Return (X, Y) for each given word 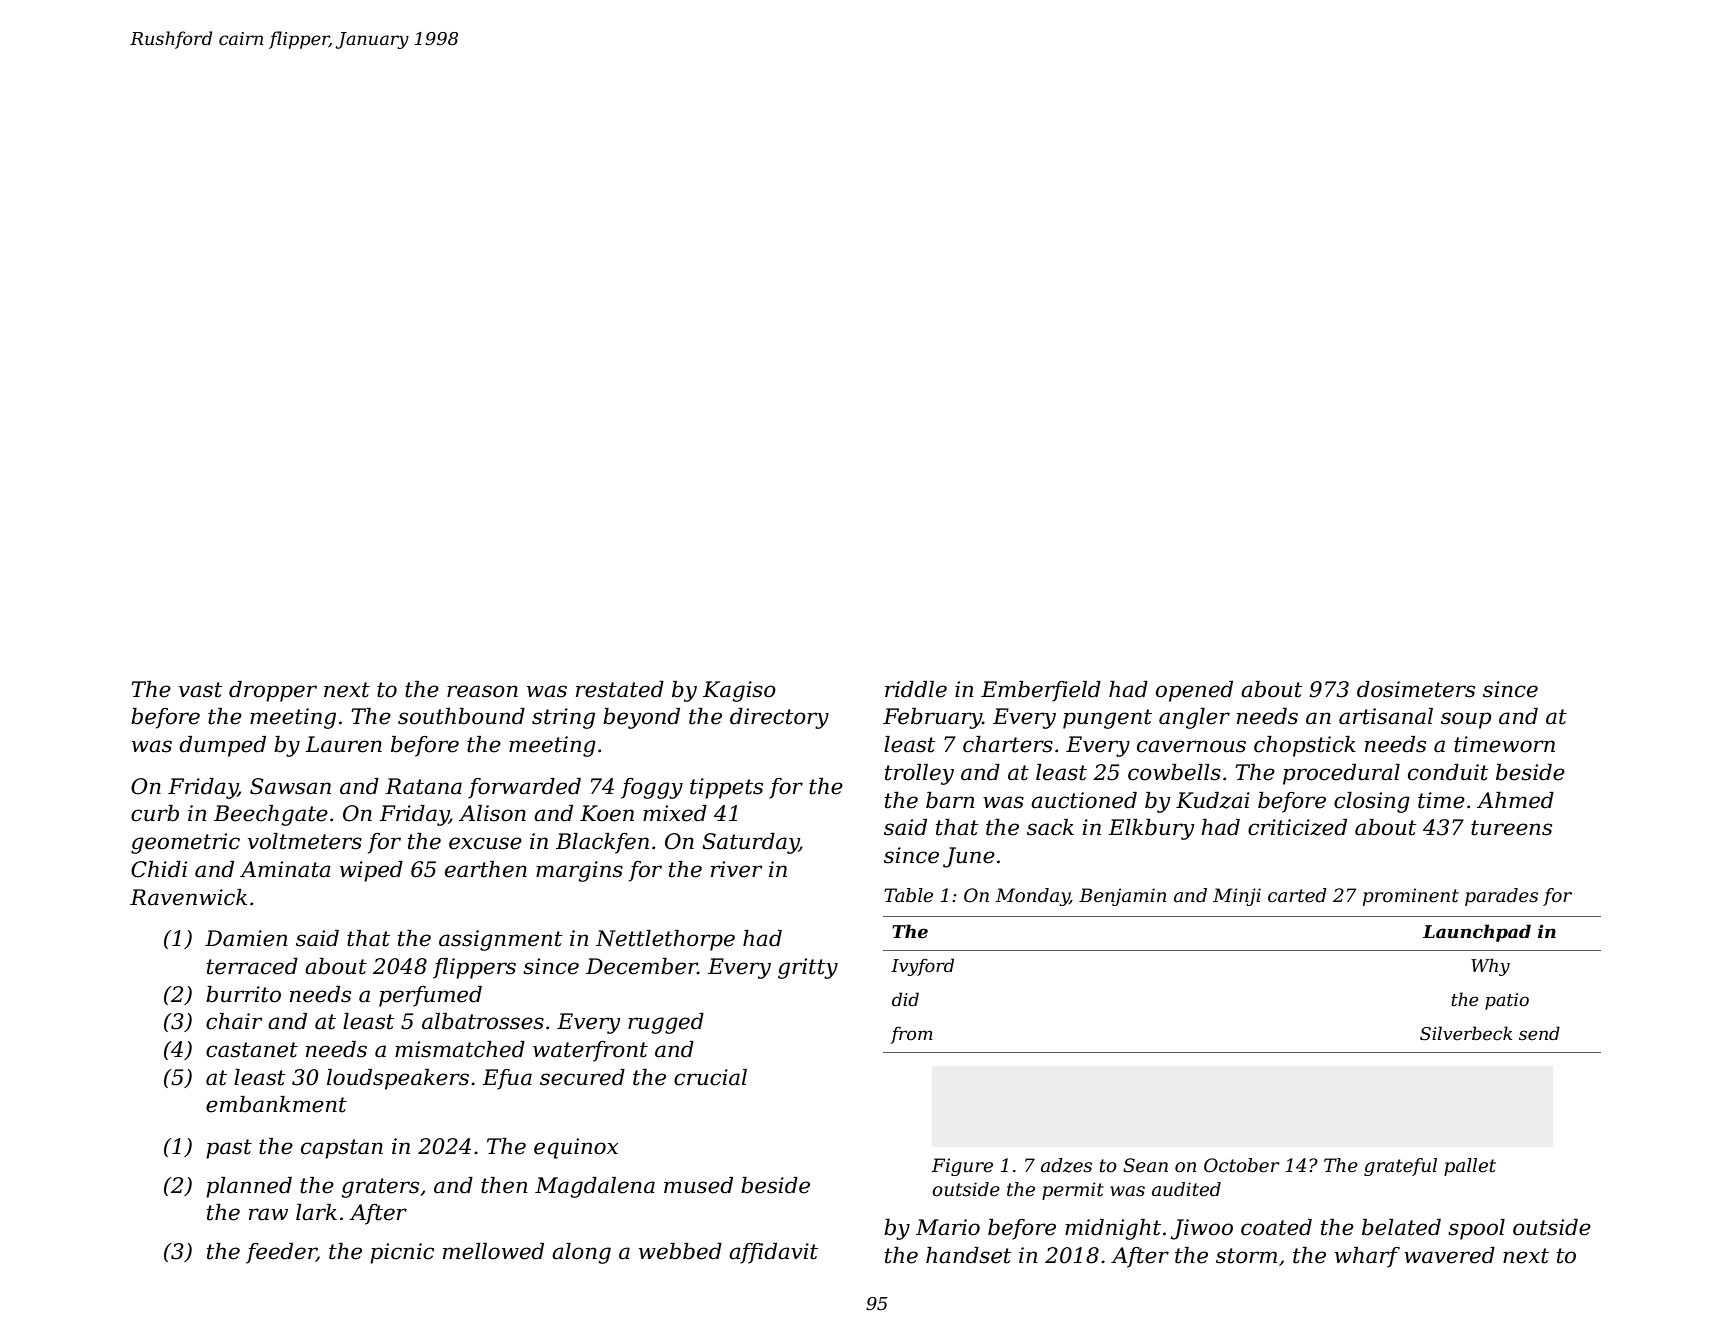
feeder (281, 1253)
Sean (1145, 1165)
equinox (576, 1148)
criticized (1297, 827)
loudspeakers (398, 1079)
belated (1401, 1227)
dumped (222, 746)
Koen (607, 813)
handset (968, 1255)
